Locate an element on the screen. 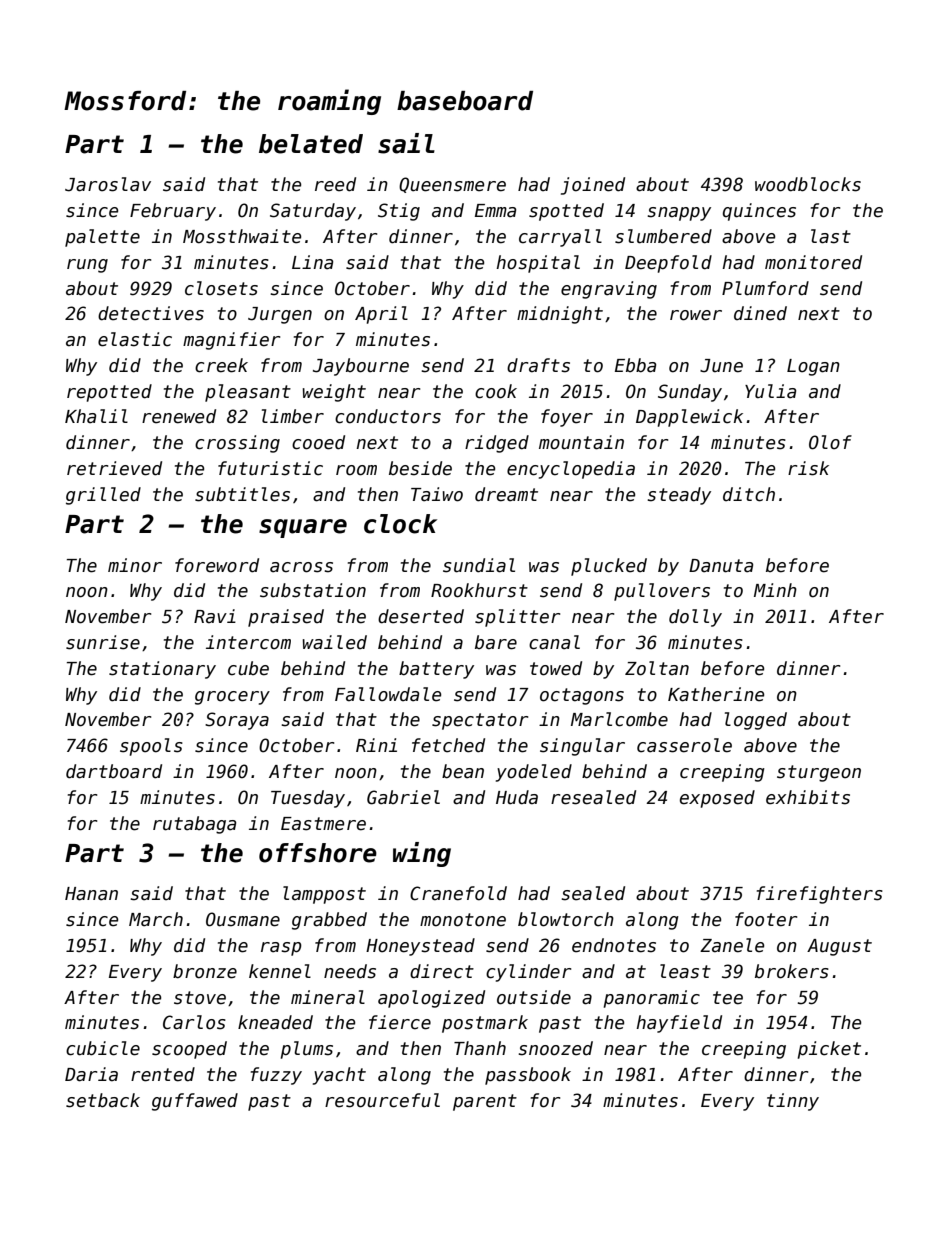  battery is located at coordinates (436, 670).
